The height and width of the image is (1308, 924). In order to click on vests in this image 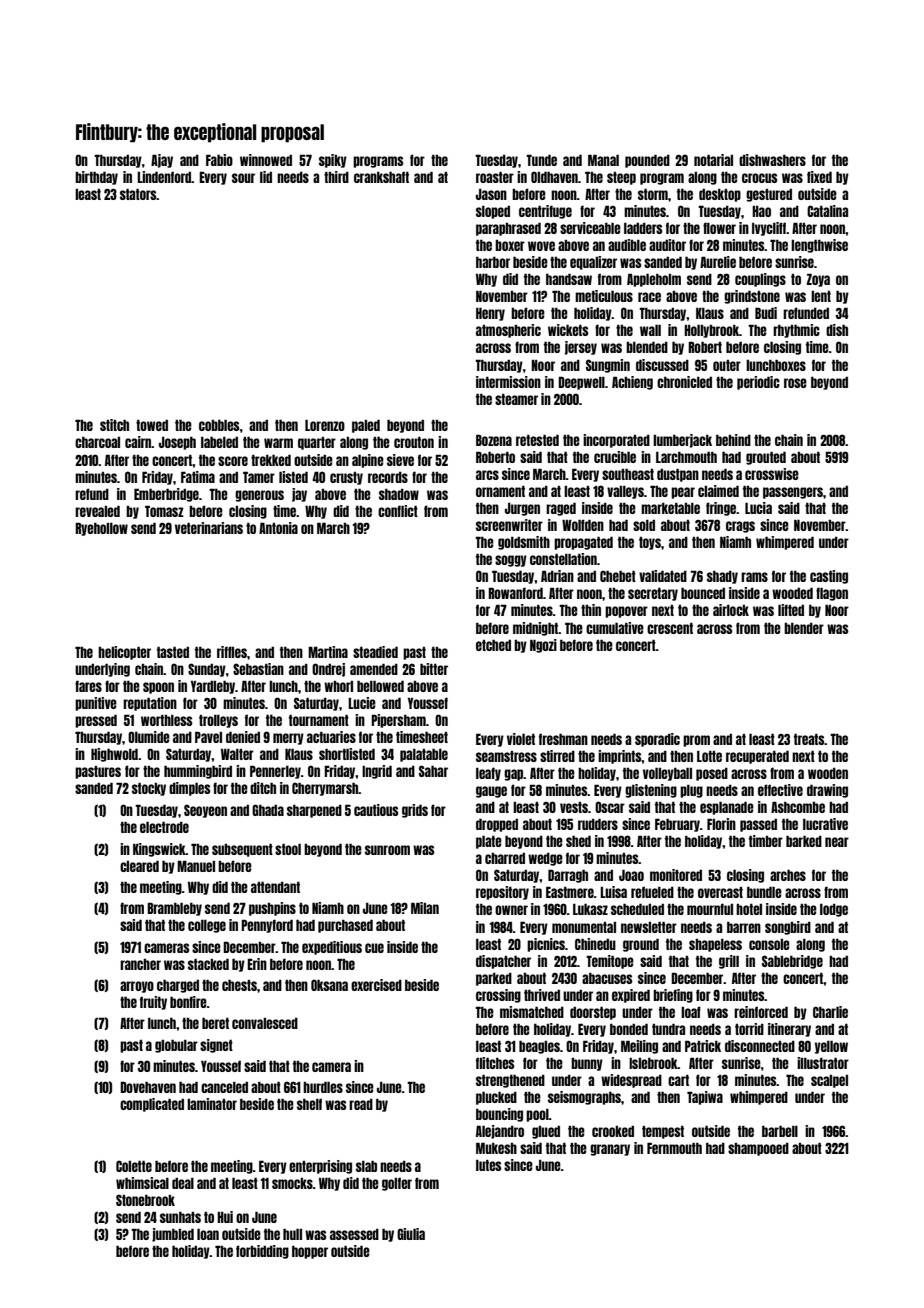, I will do `click(574, 807)`.
